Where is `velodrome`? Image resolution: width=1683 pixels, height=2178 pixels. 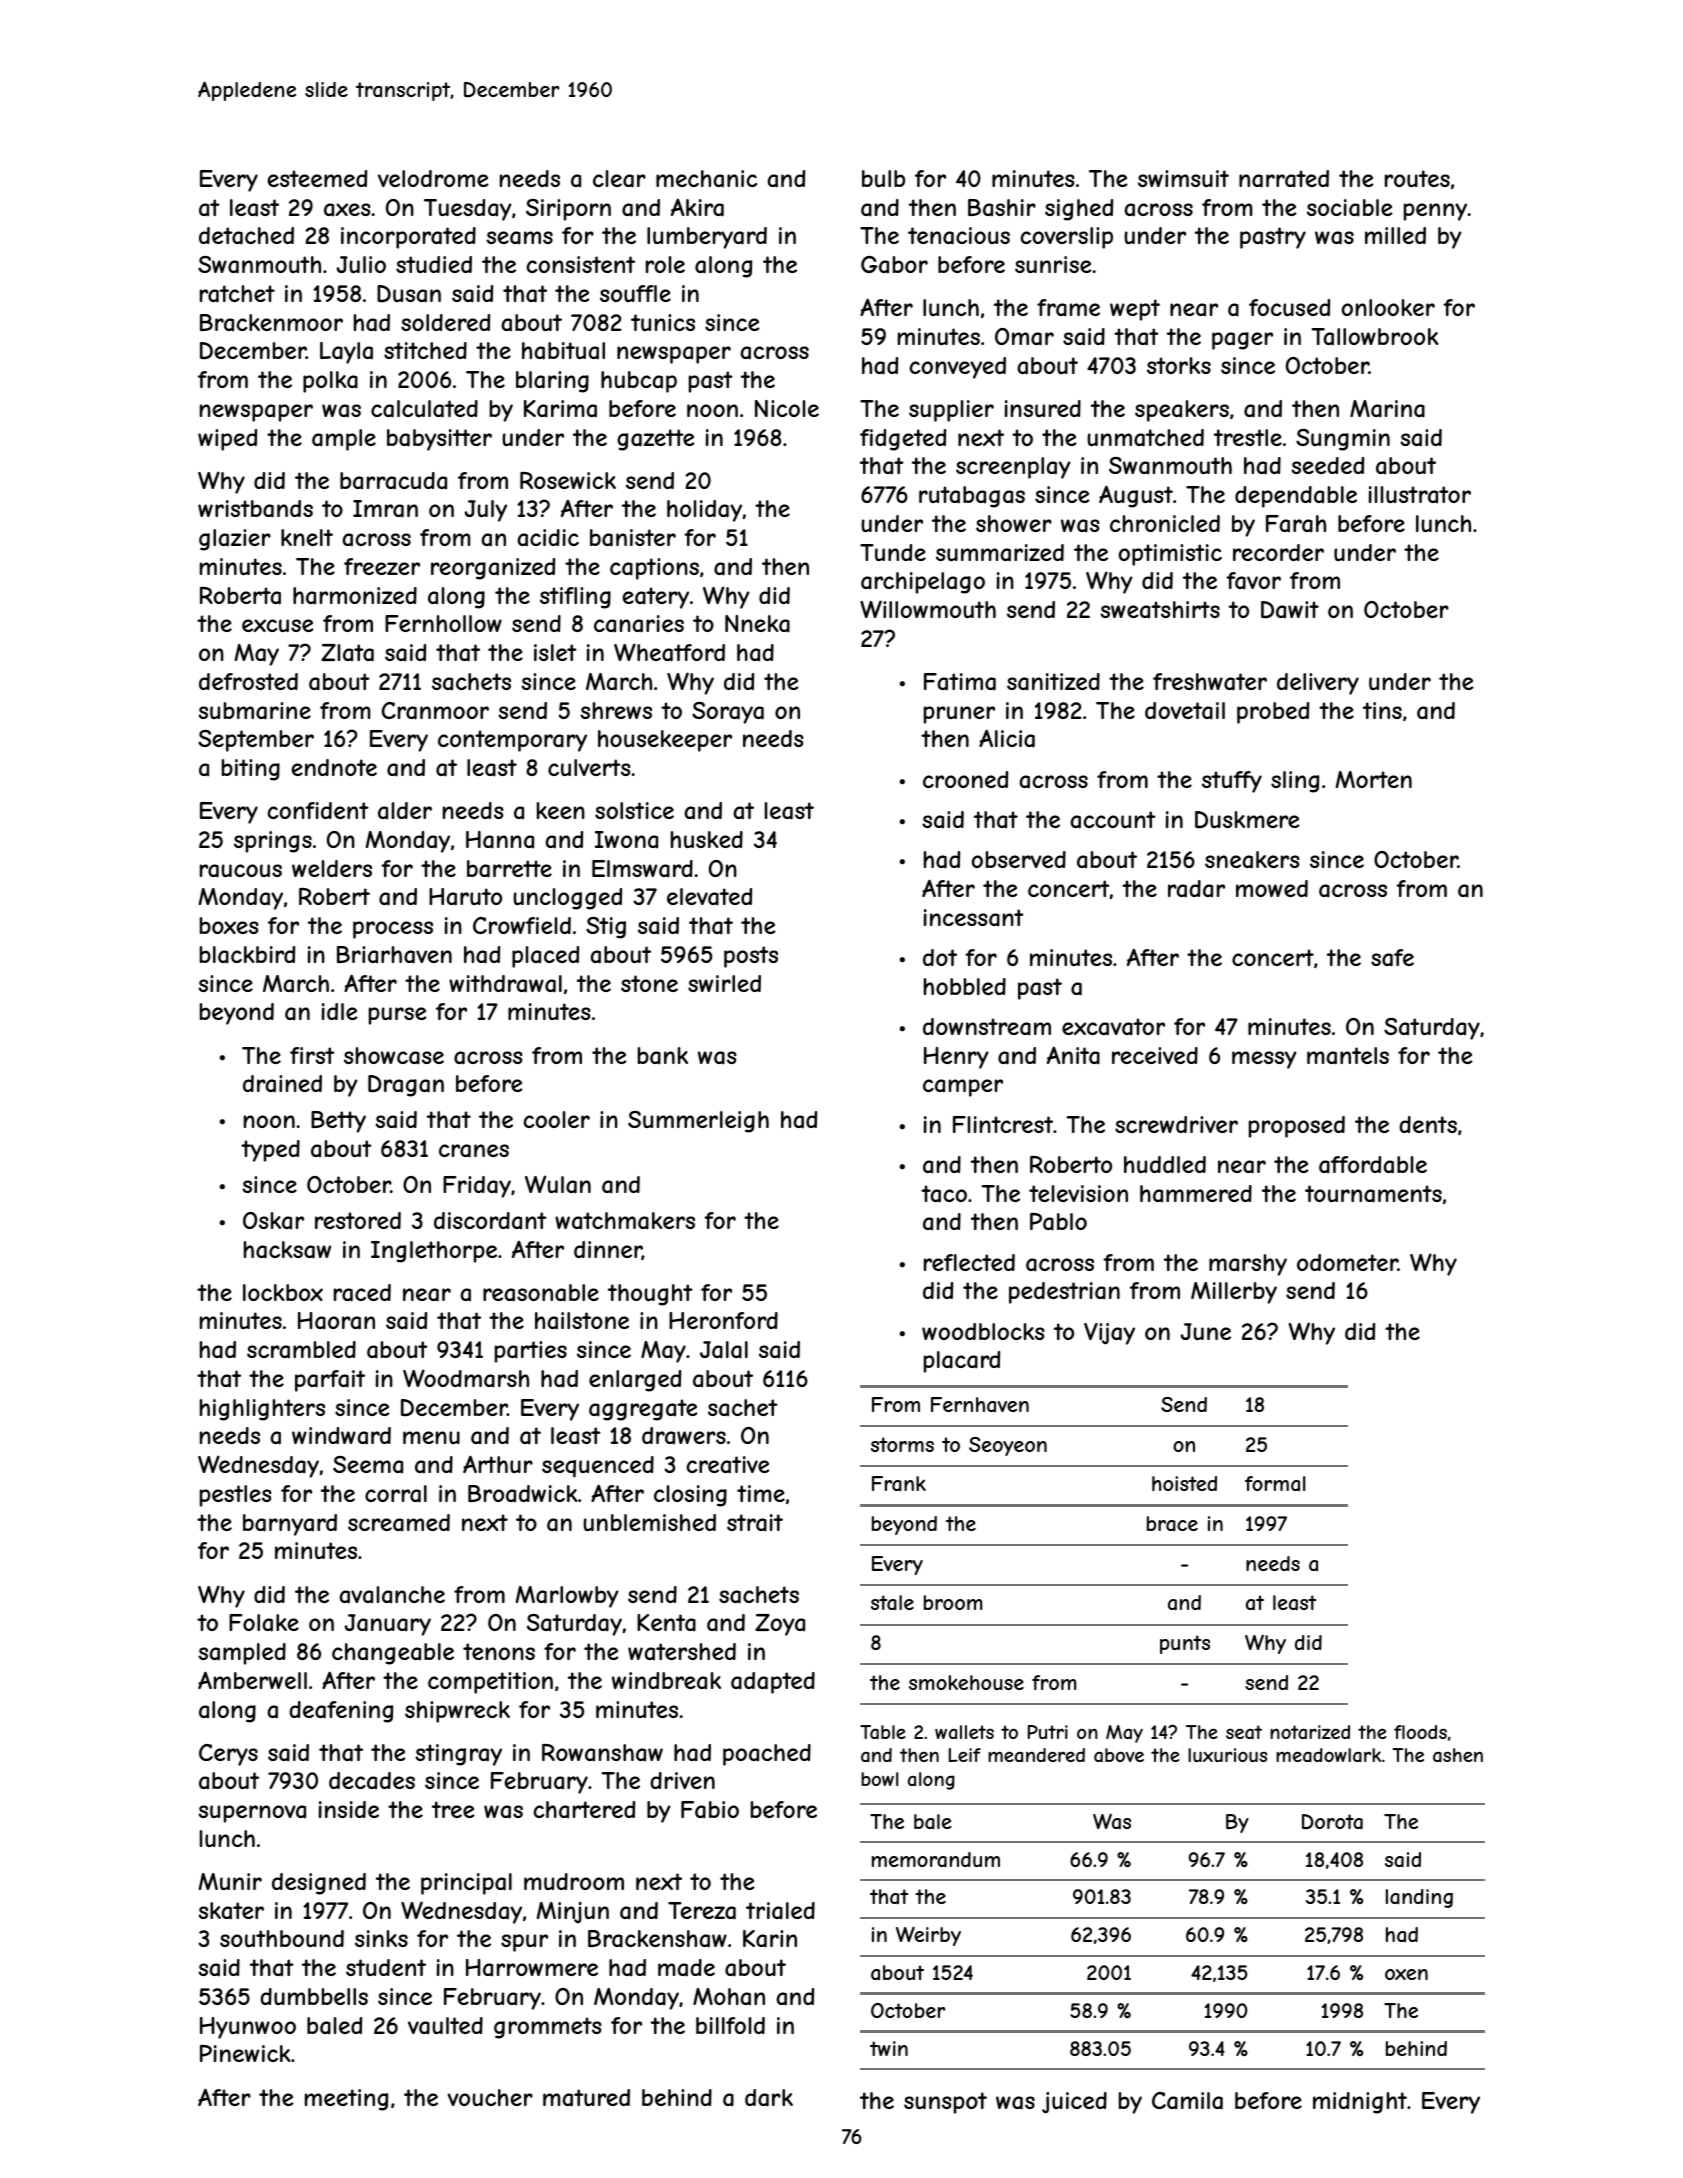 velodrome is located at coordinates (433, 178).
